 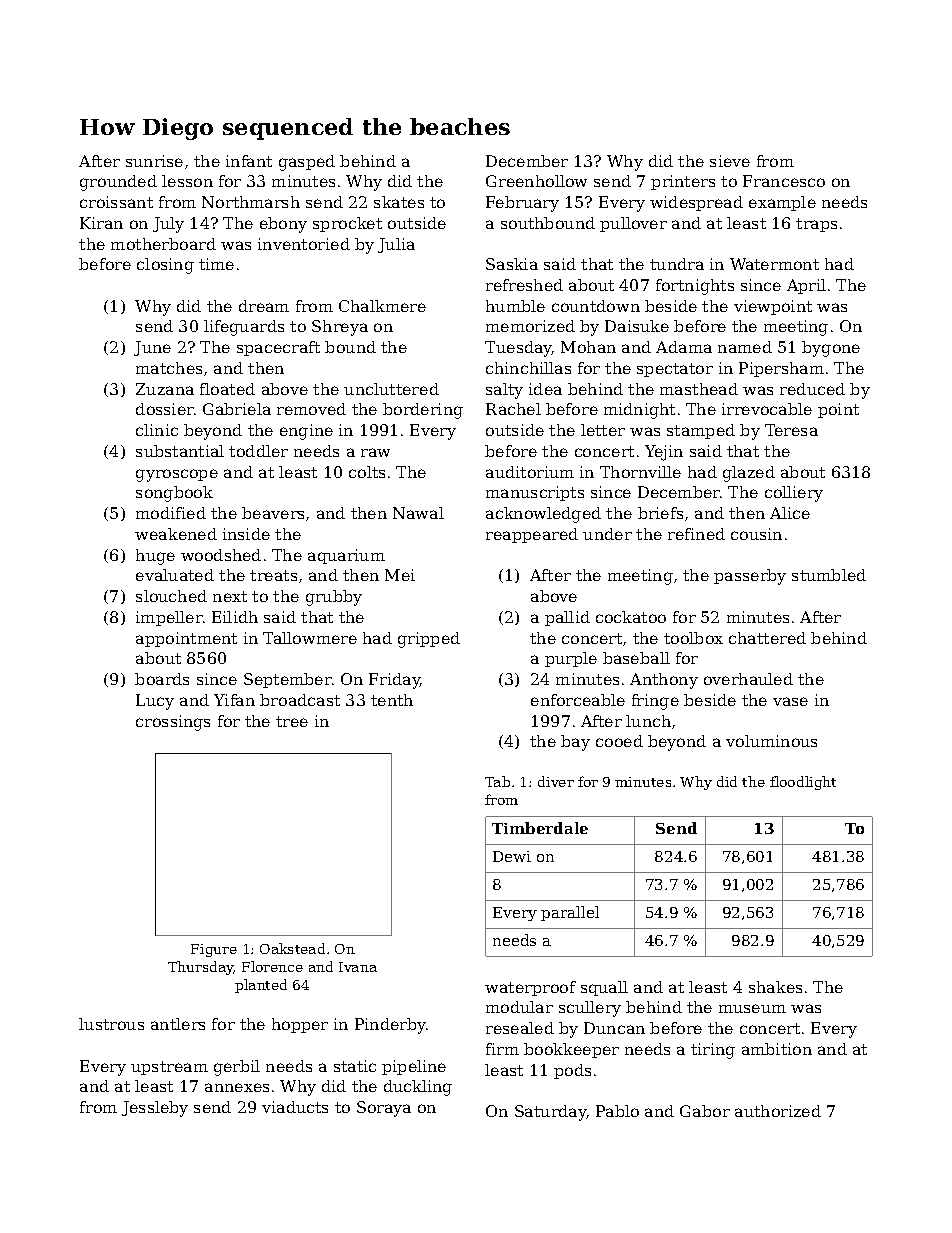 I want to click on floodlight, so click(x=803, y=783).
